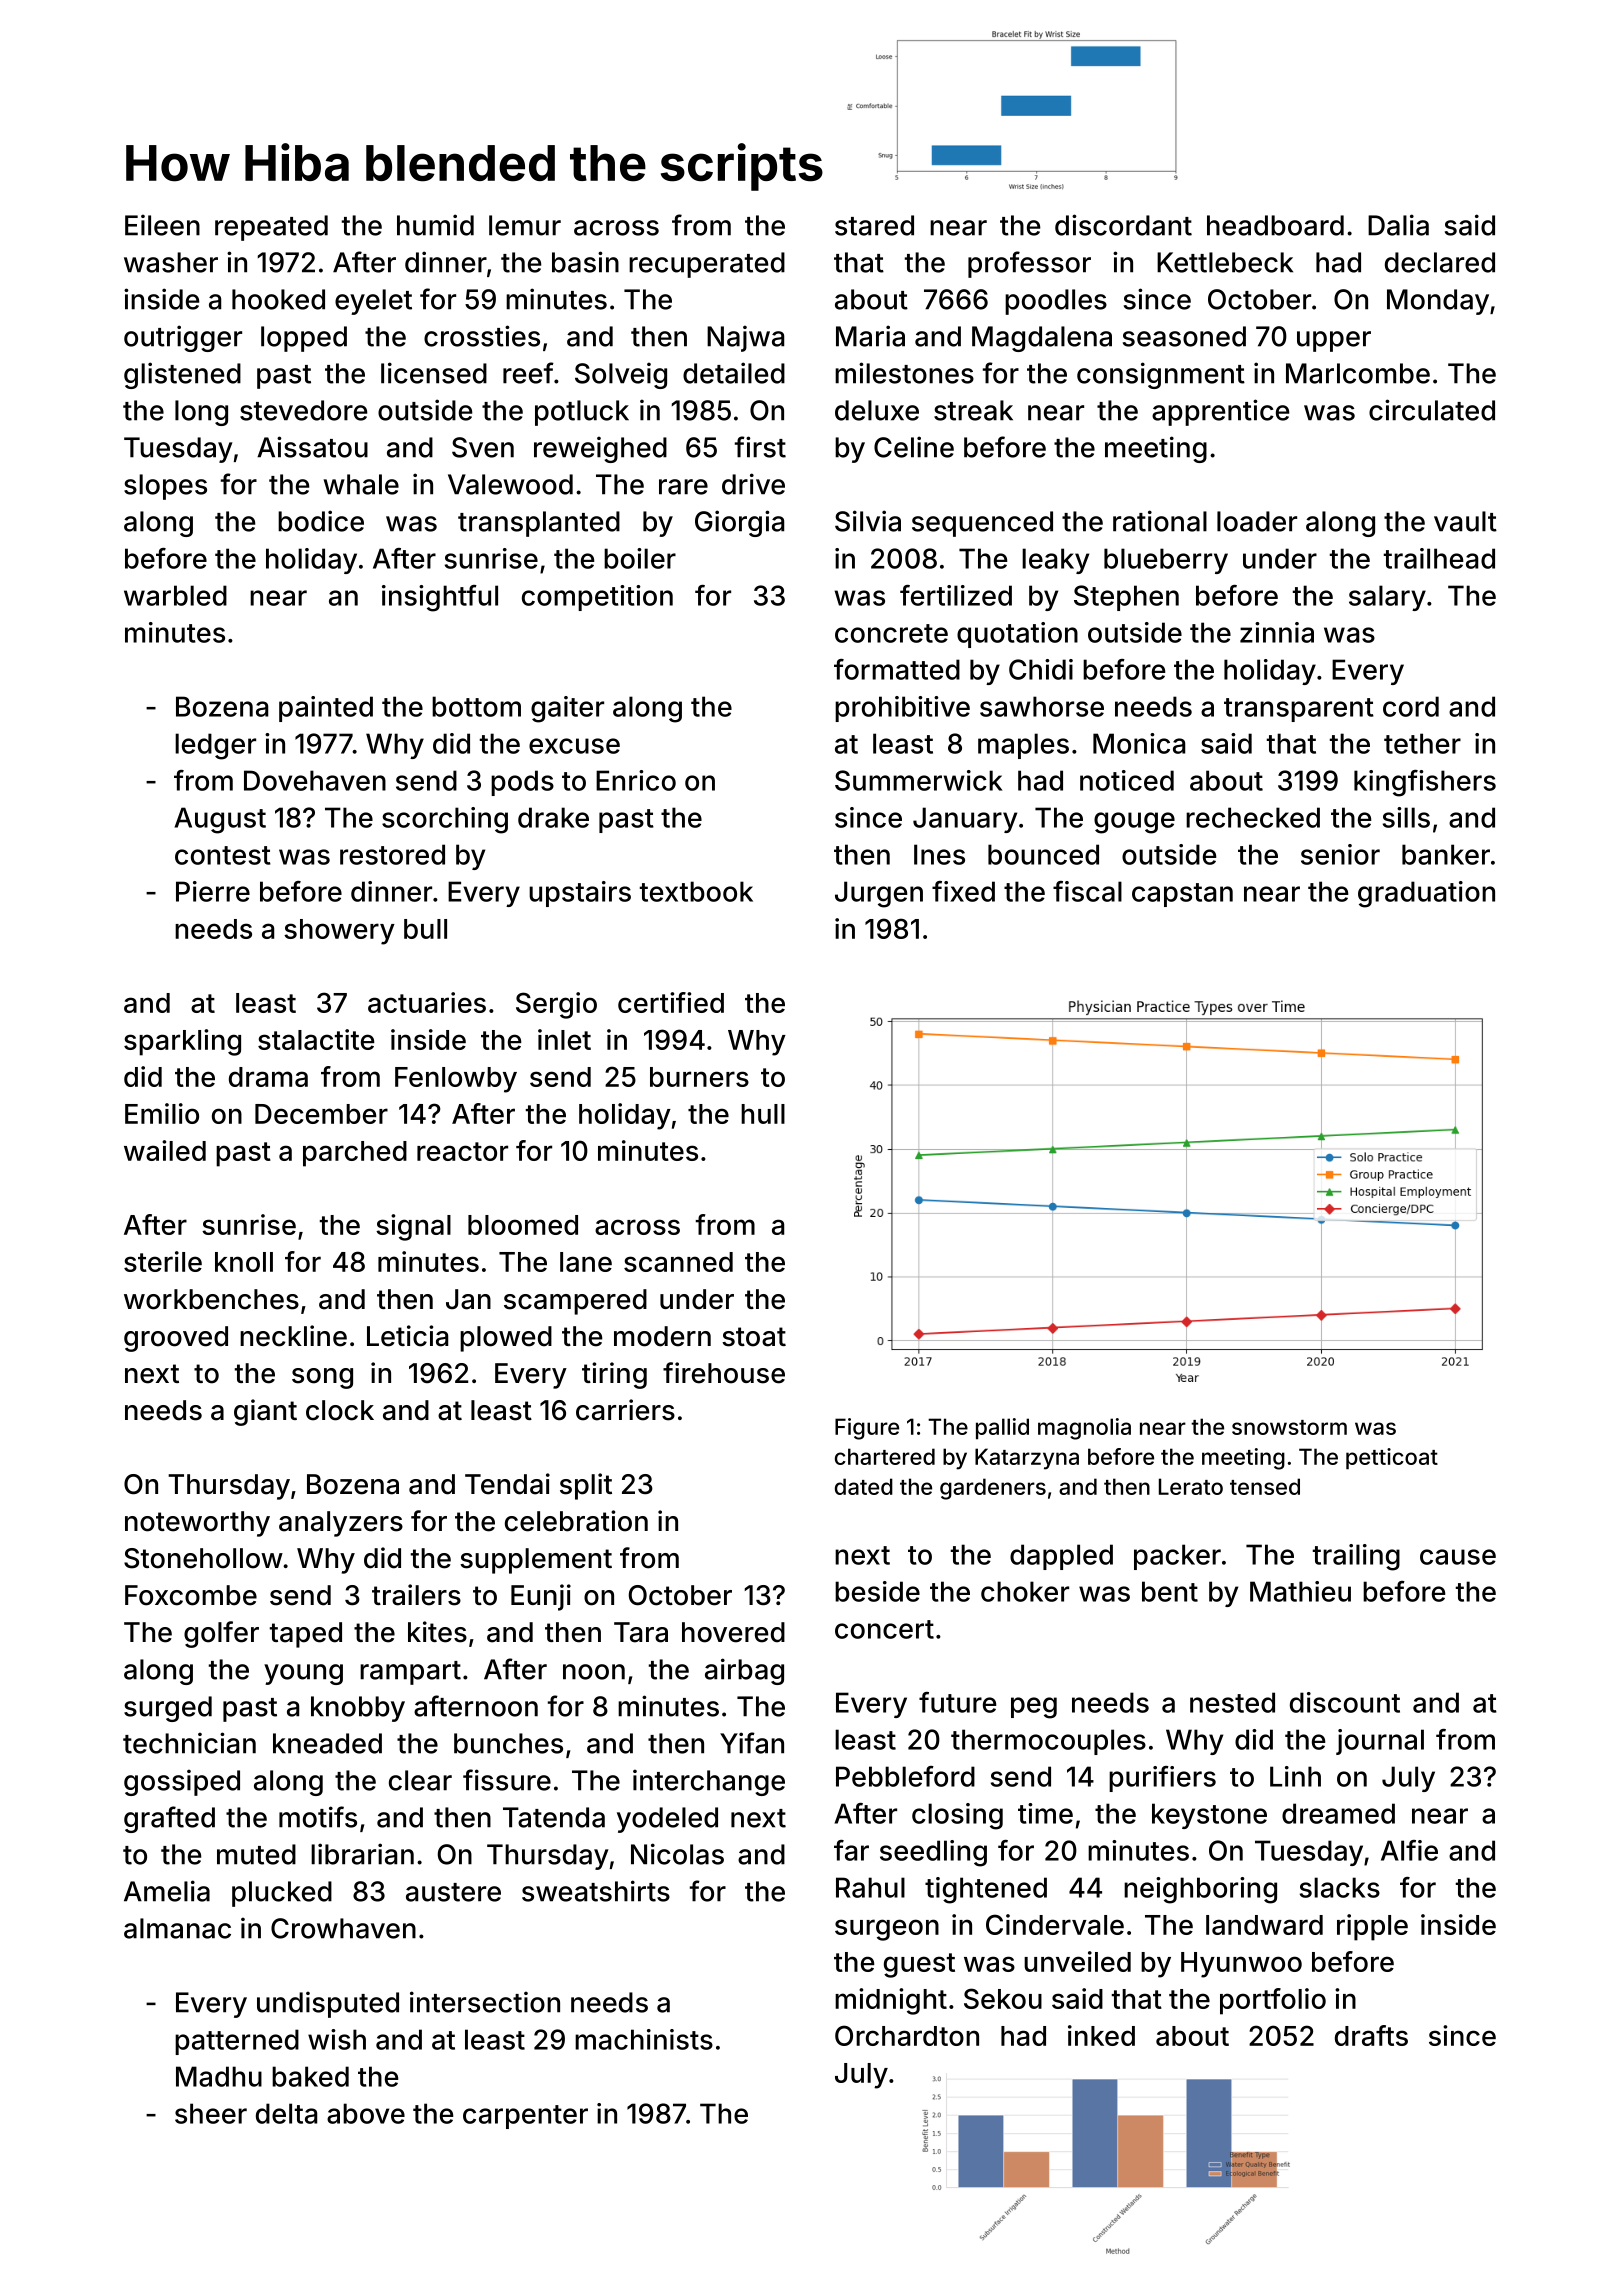 Image resolution: width=1620 pixels, height=2292 pixels. What do you see at coordinates (874, 225) in the document?
I see `stared` at bounding box center [874, 225].
